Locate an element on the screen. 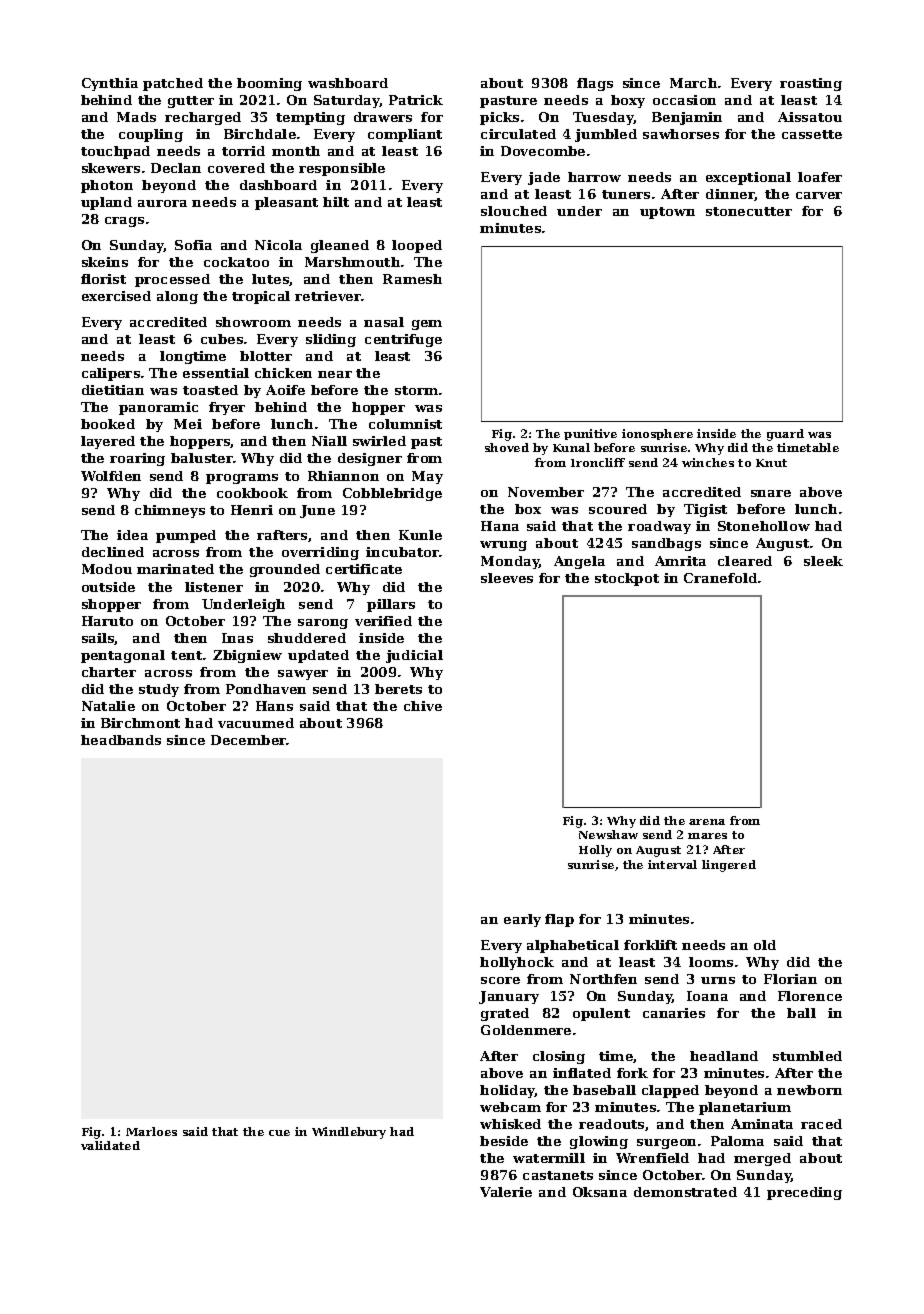 The width and height of the screenshot is (924, 1314). Ramesh is located at coordinates (412, 279).
